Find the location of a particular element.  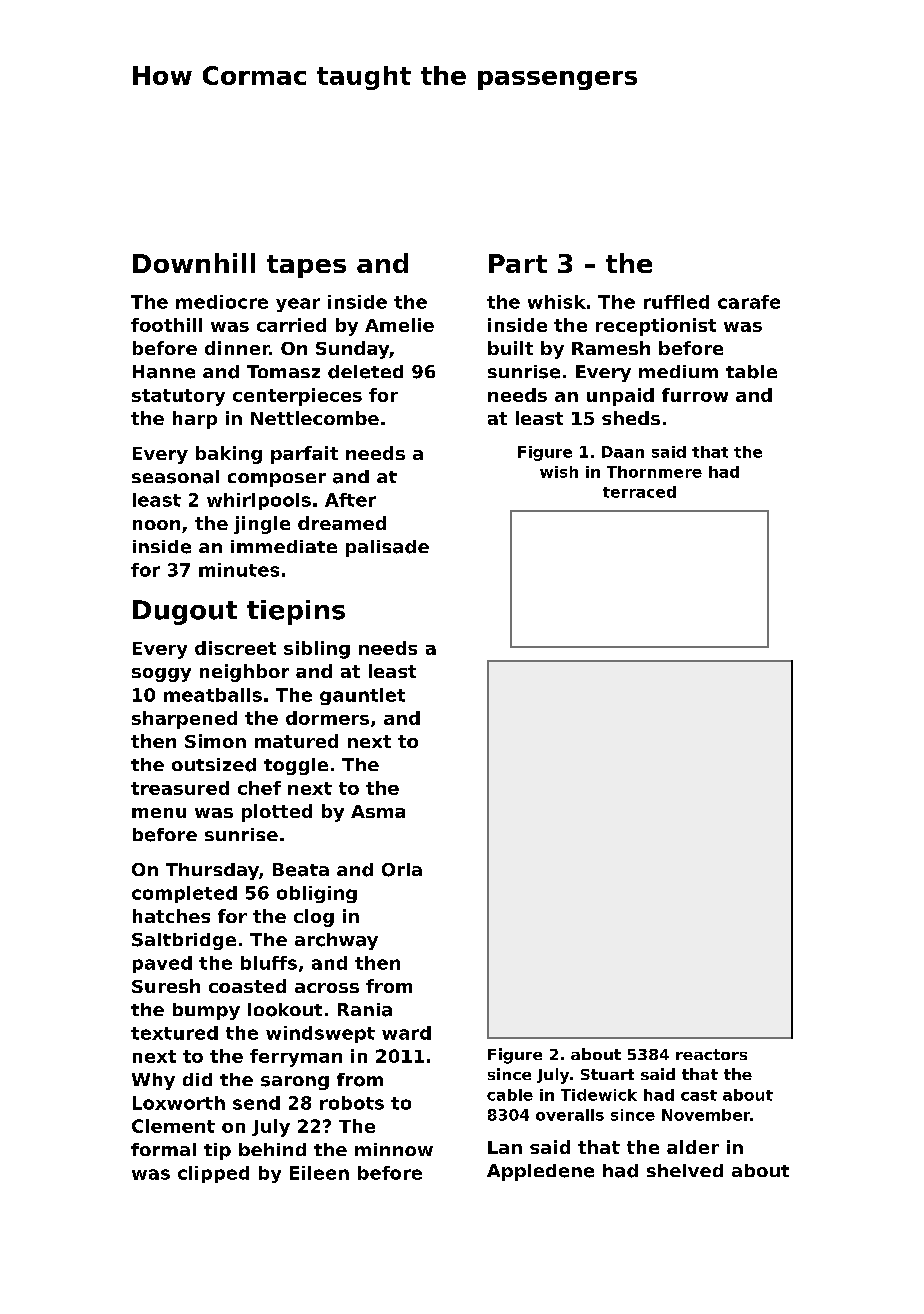

Orla is located at coordinates (402, 870).
